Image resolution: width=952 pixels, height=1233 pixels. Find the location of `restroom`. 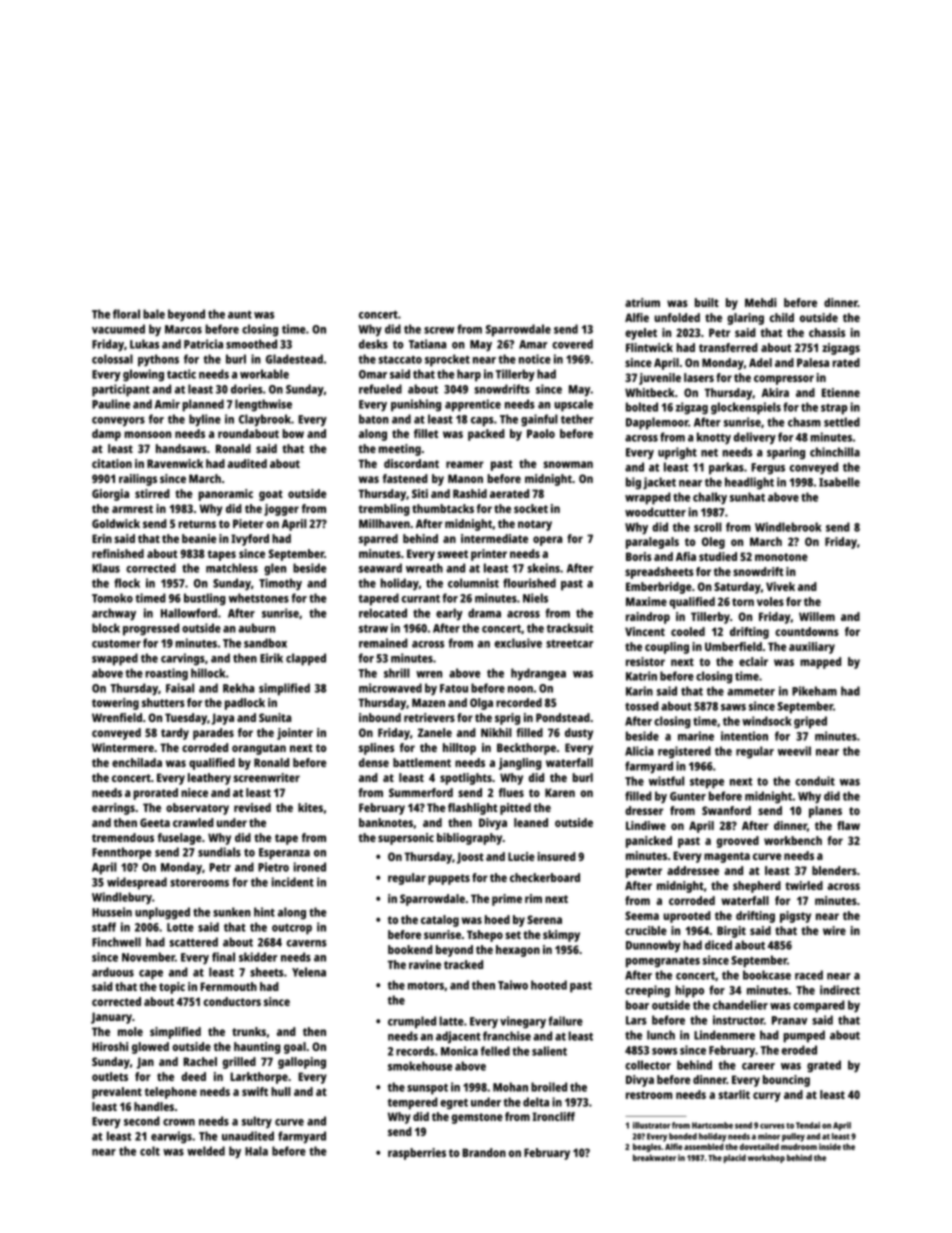

restroom is located at coordinates (649, 1095).
